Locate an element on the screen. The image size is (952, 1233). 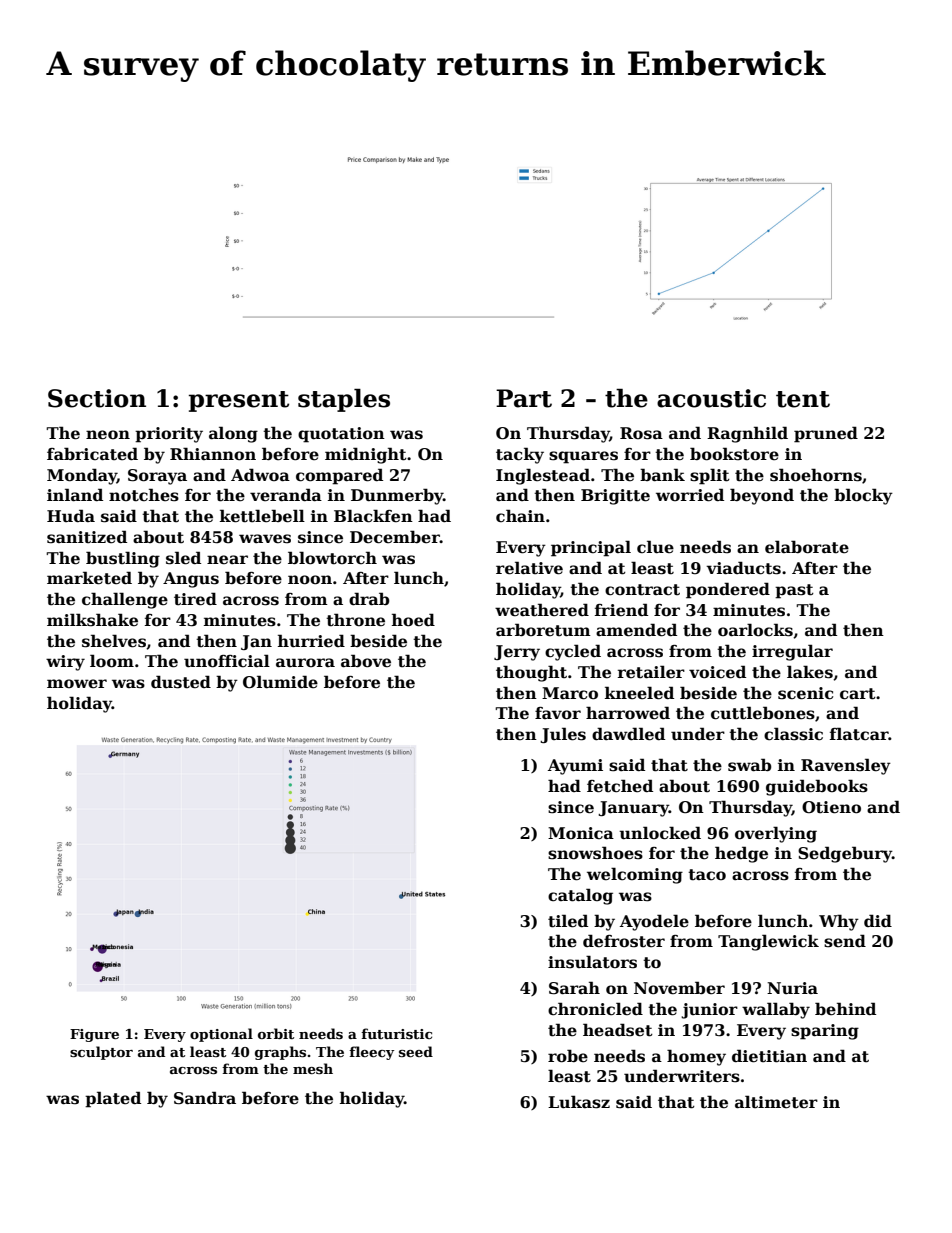
Jules is located at coordinates (563, 735).
